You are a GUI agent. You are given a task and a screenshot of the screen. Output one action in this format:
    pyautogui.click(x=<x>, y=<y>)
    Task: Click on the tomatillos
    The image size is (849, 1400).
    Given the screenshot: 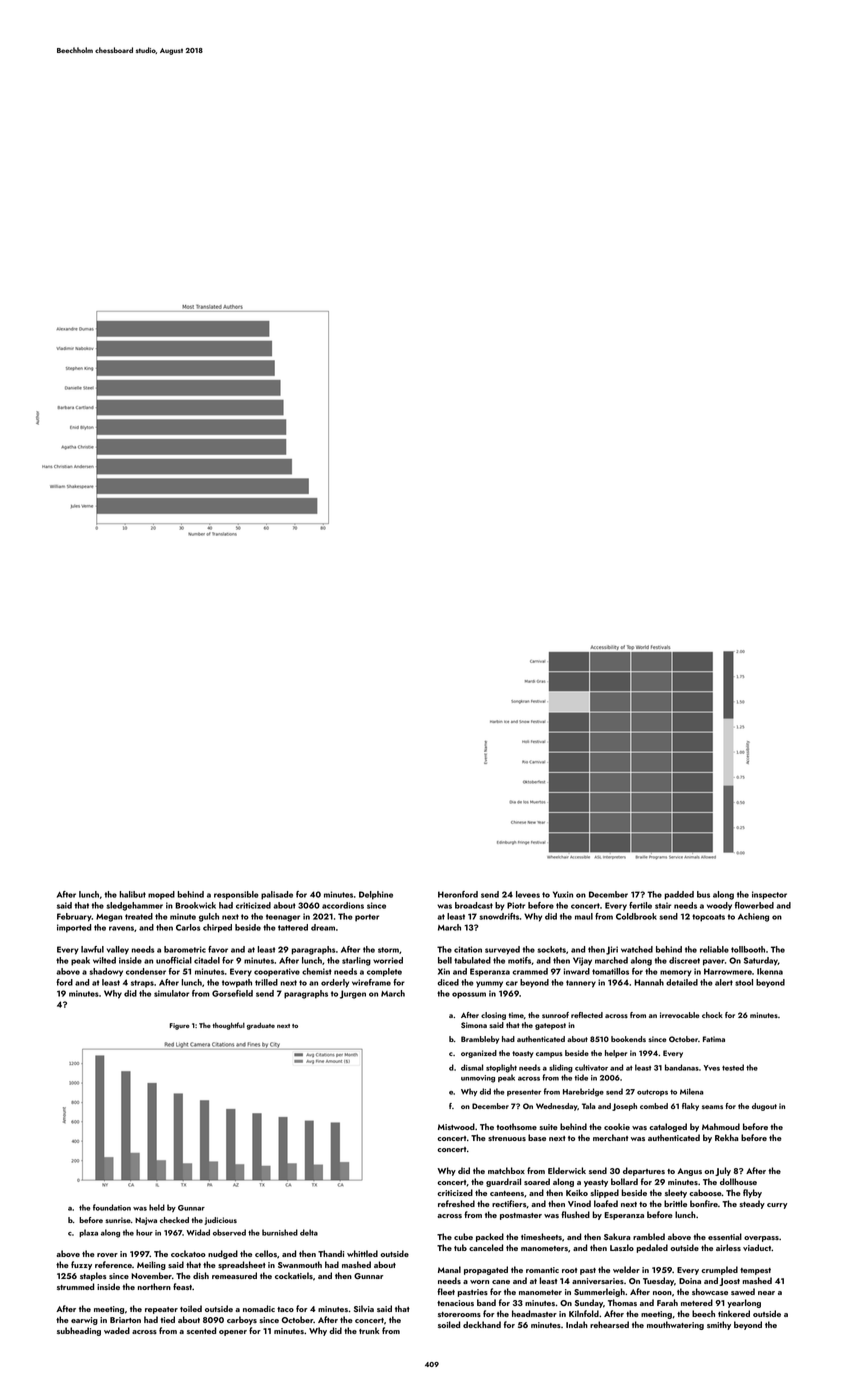 What is the action you would take?
    pyautogui.click(x=610, y=971)
